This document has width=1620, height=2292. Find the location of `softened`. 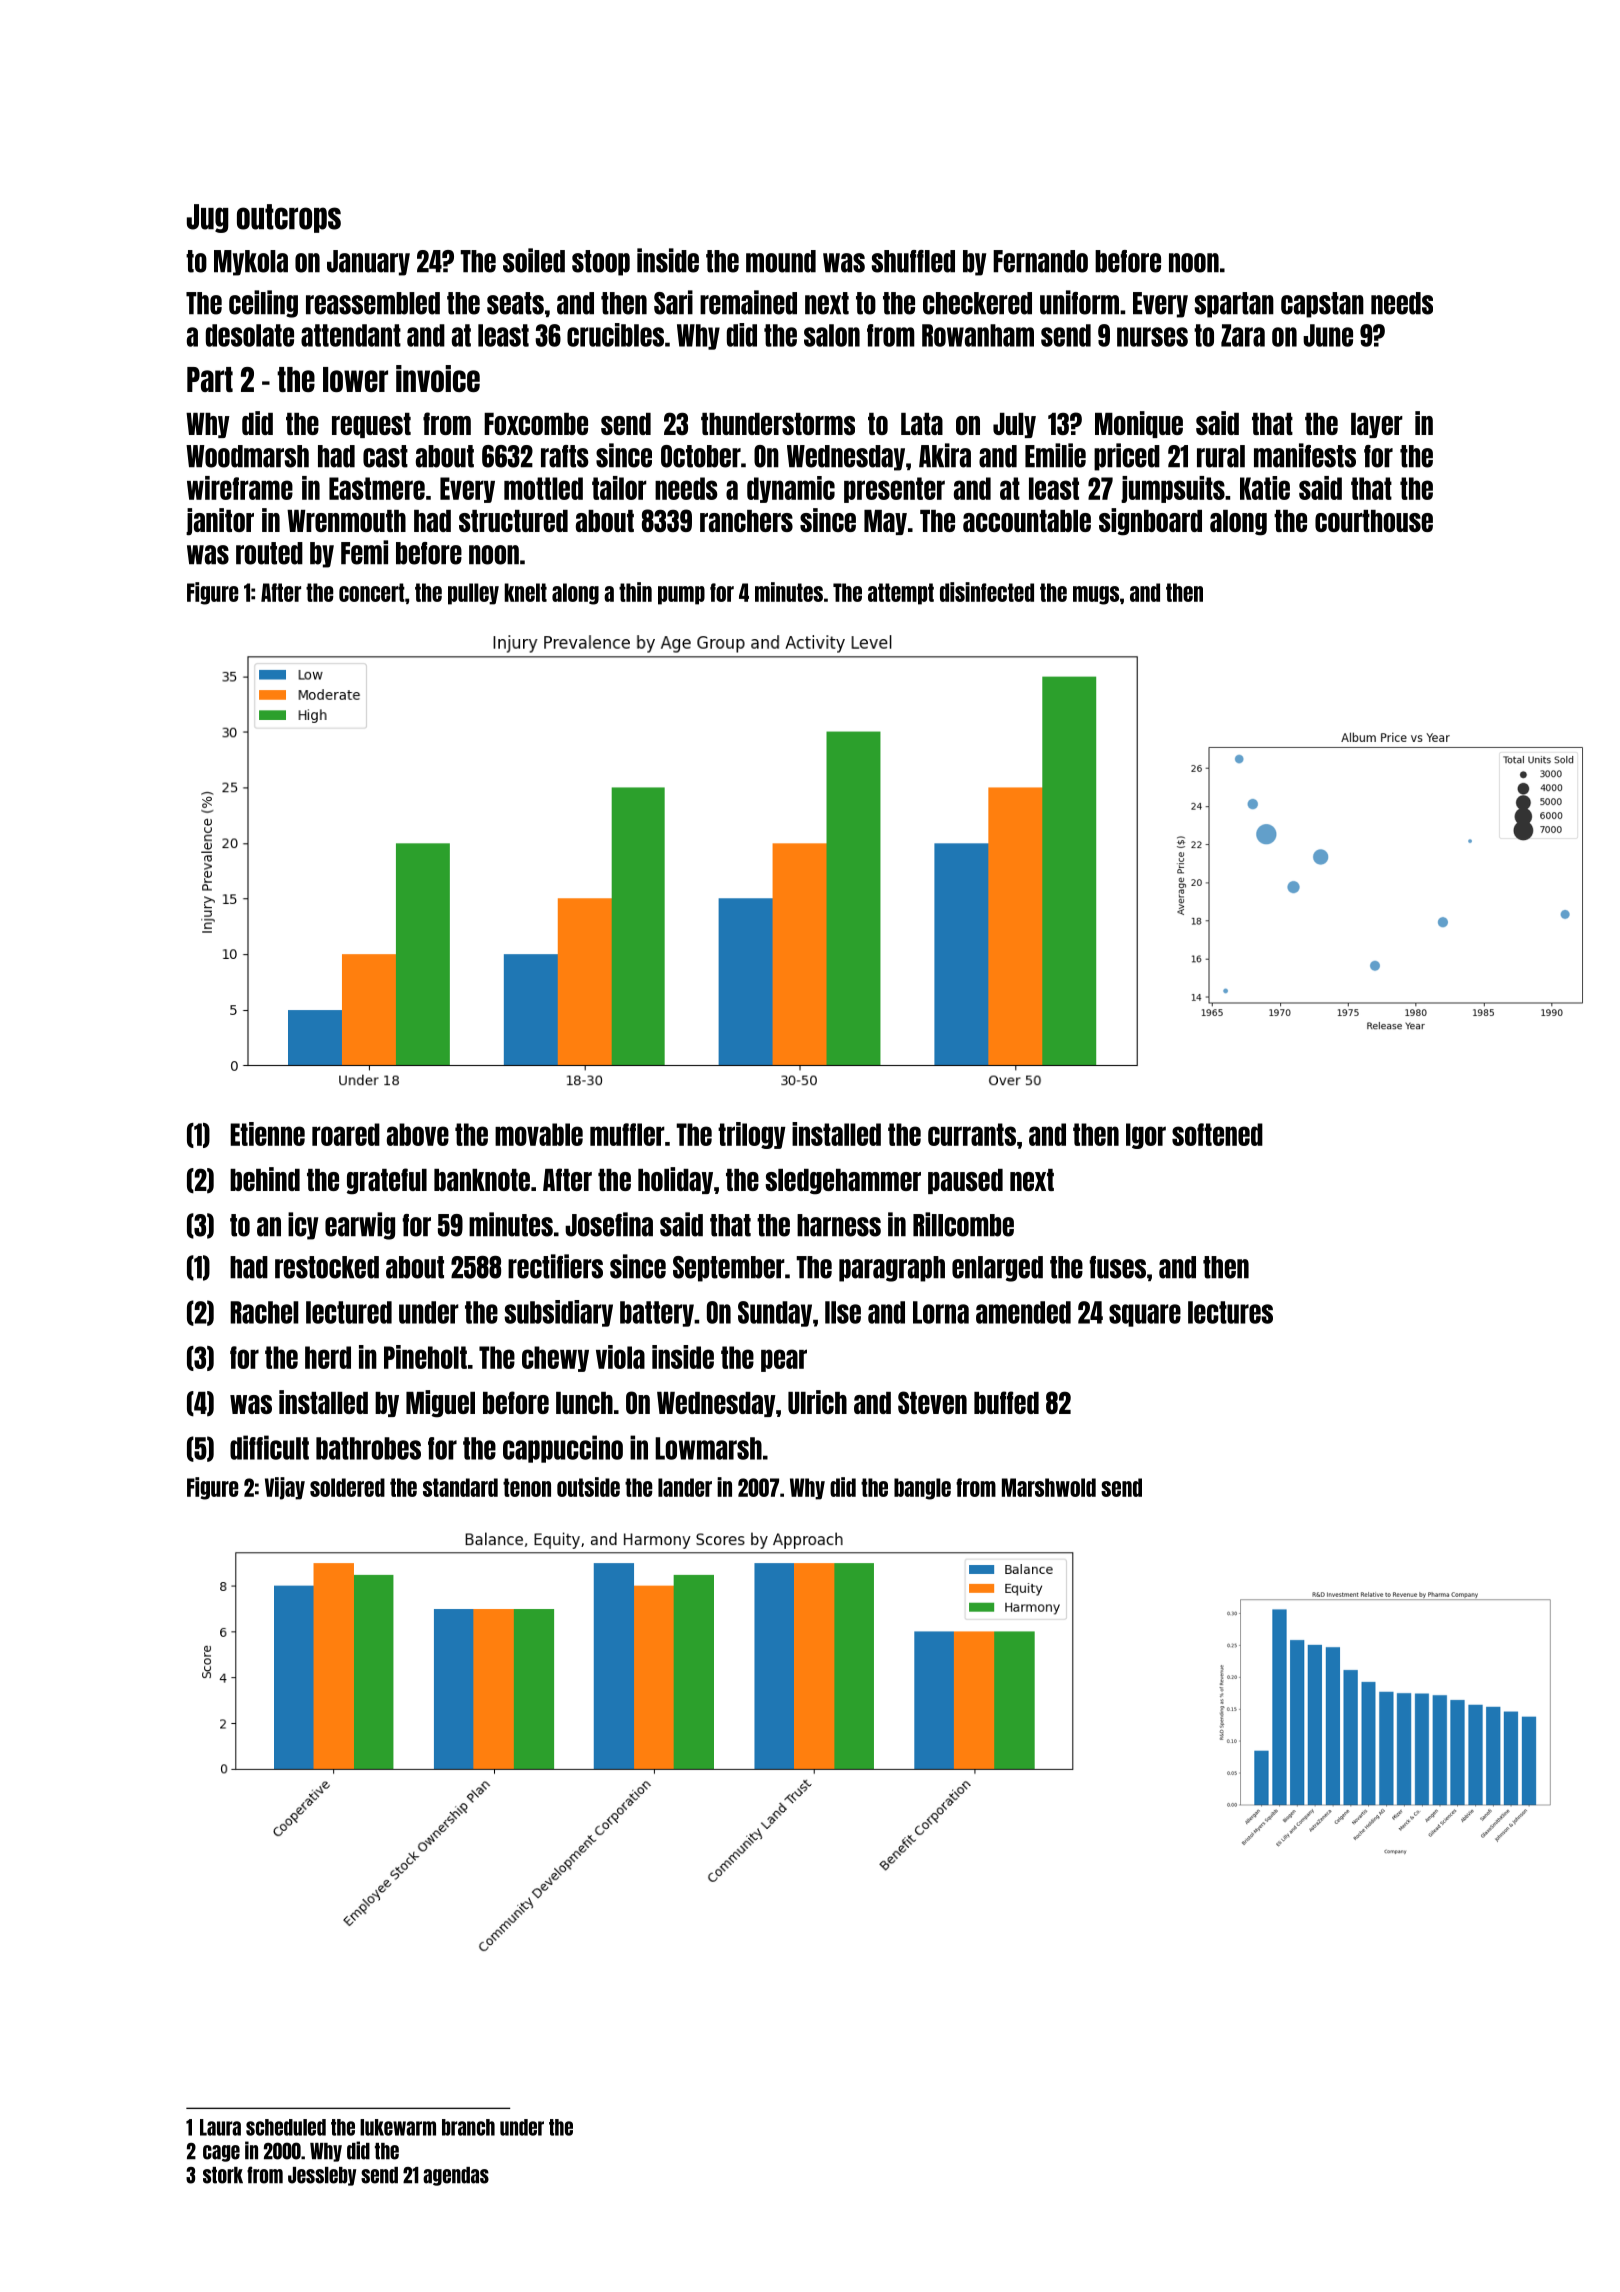

softened is located at coordinates (1217, 1134).
